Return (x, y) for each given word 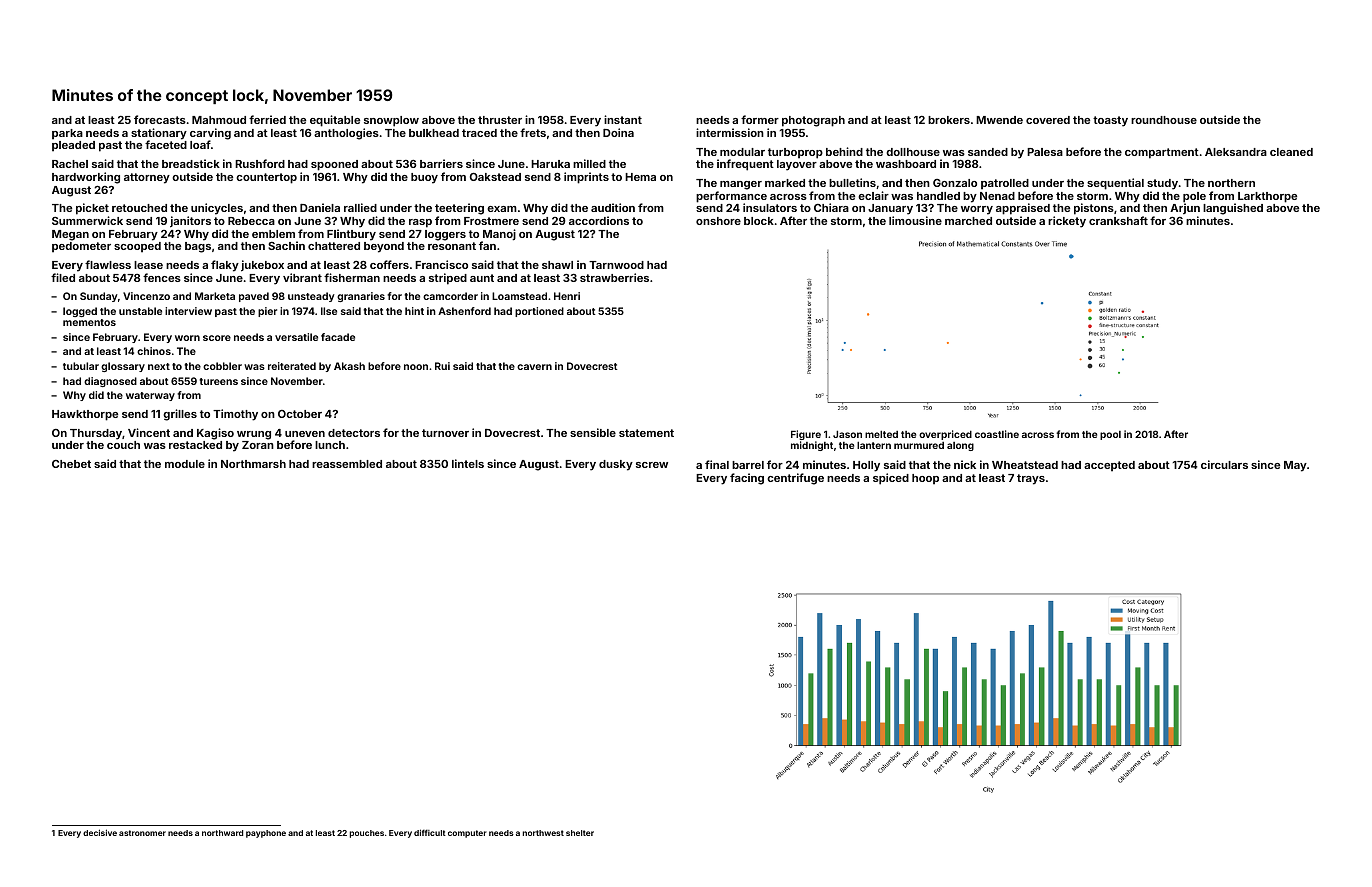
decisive (100, 832)
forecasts (160, 119)
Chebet (71, 464)
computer (467, 834)
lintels (468, 463)
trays (1031, 479)
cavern (534, 367)
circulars (1224, 464)
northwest (543, 833)
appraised (1023, 209)
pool (1110, 435)
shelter (580, 833)
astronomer (142, 833)
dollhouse (913, 152)
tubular (81, 366)
